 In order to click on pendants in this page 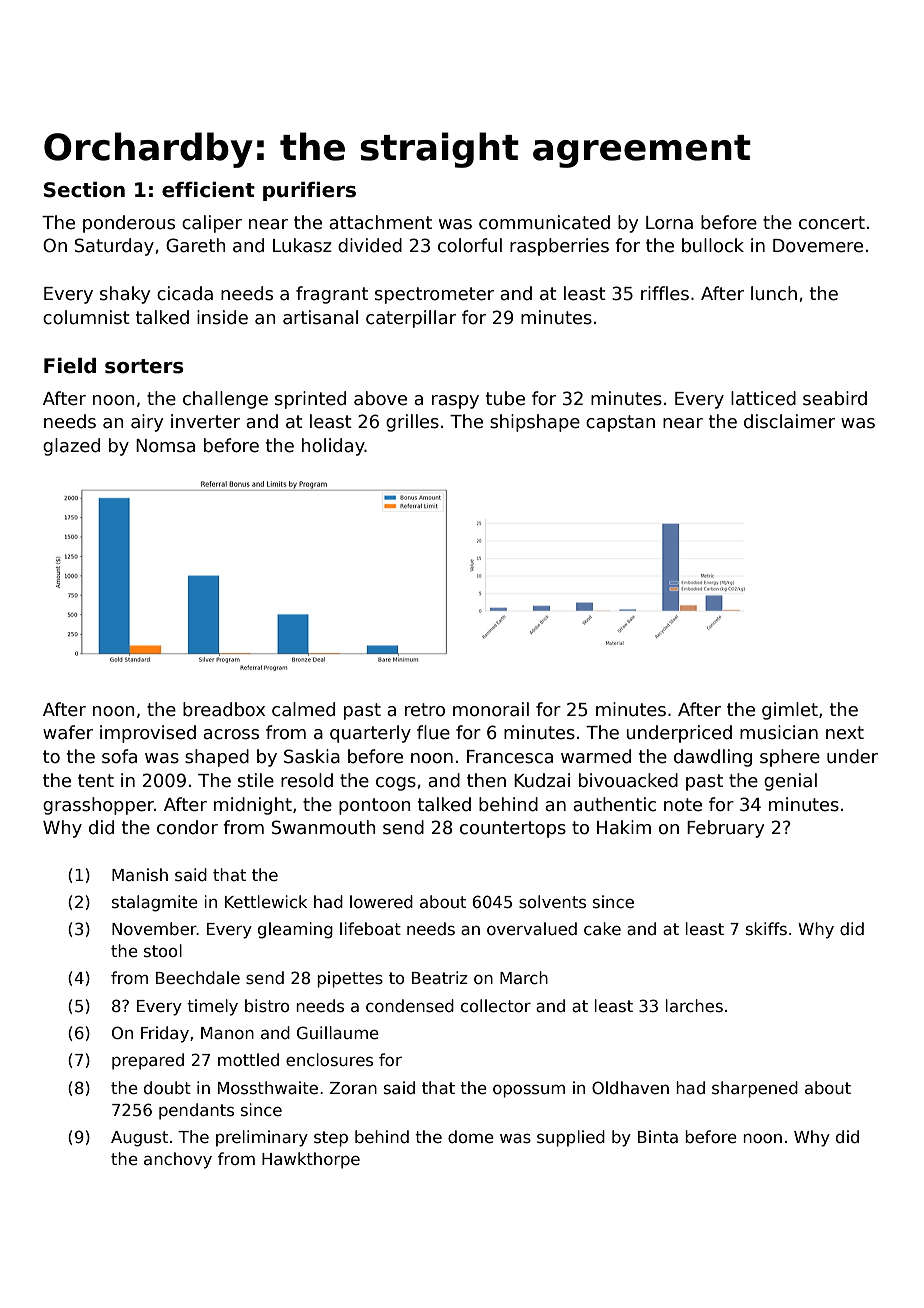, I will do `click(196, 1111)`.
